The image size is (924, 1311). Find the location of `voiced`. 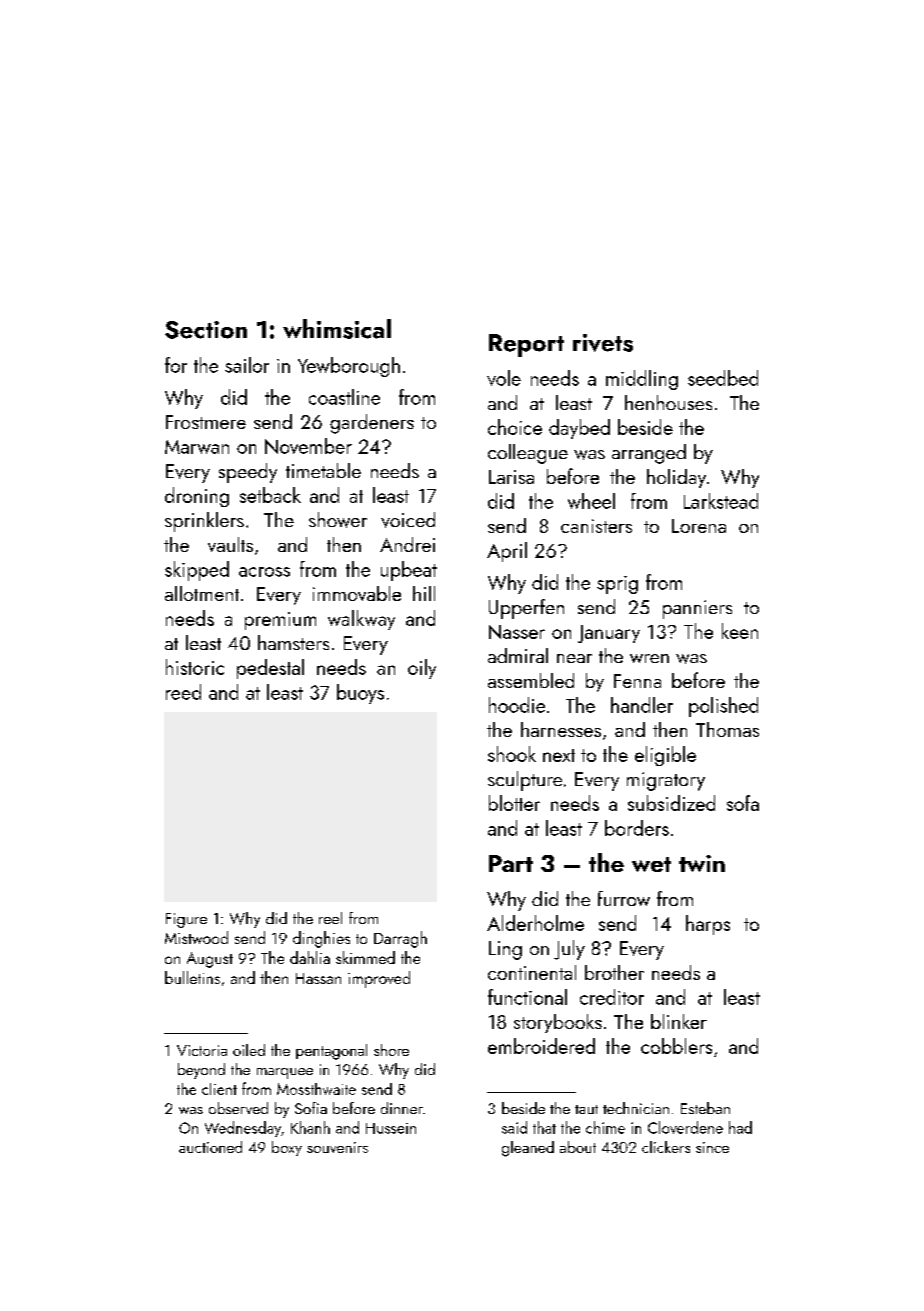

voiced is located at coordinates (408, 520).
